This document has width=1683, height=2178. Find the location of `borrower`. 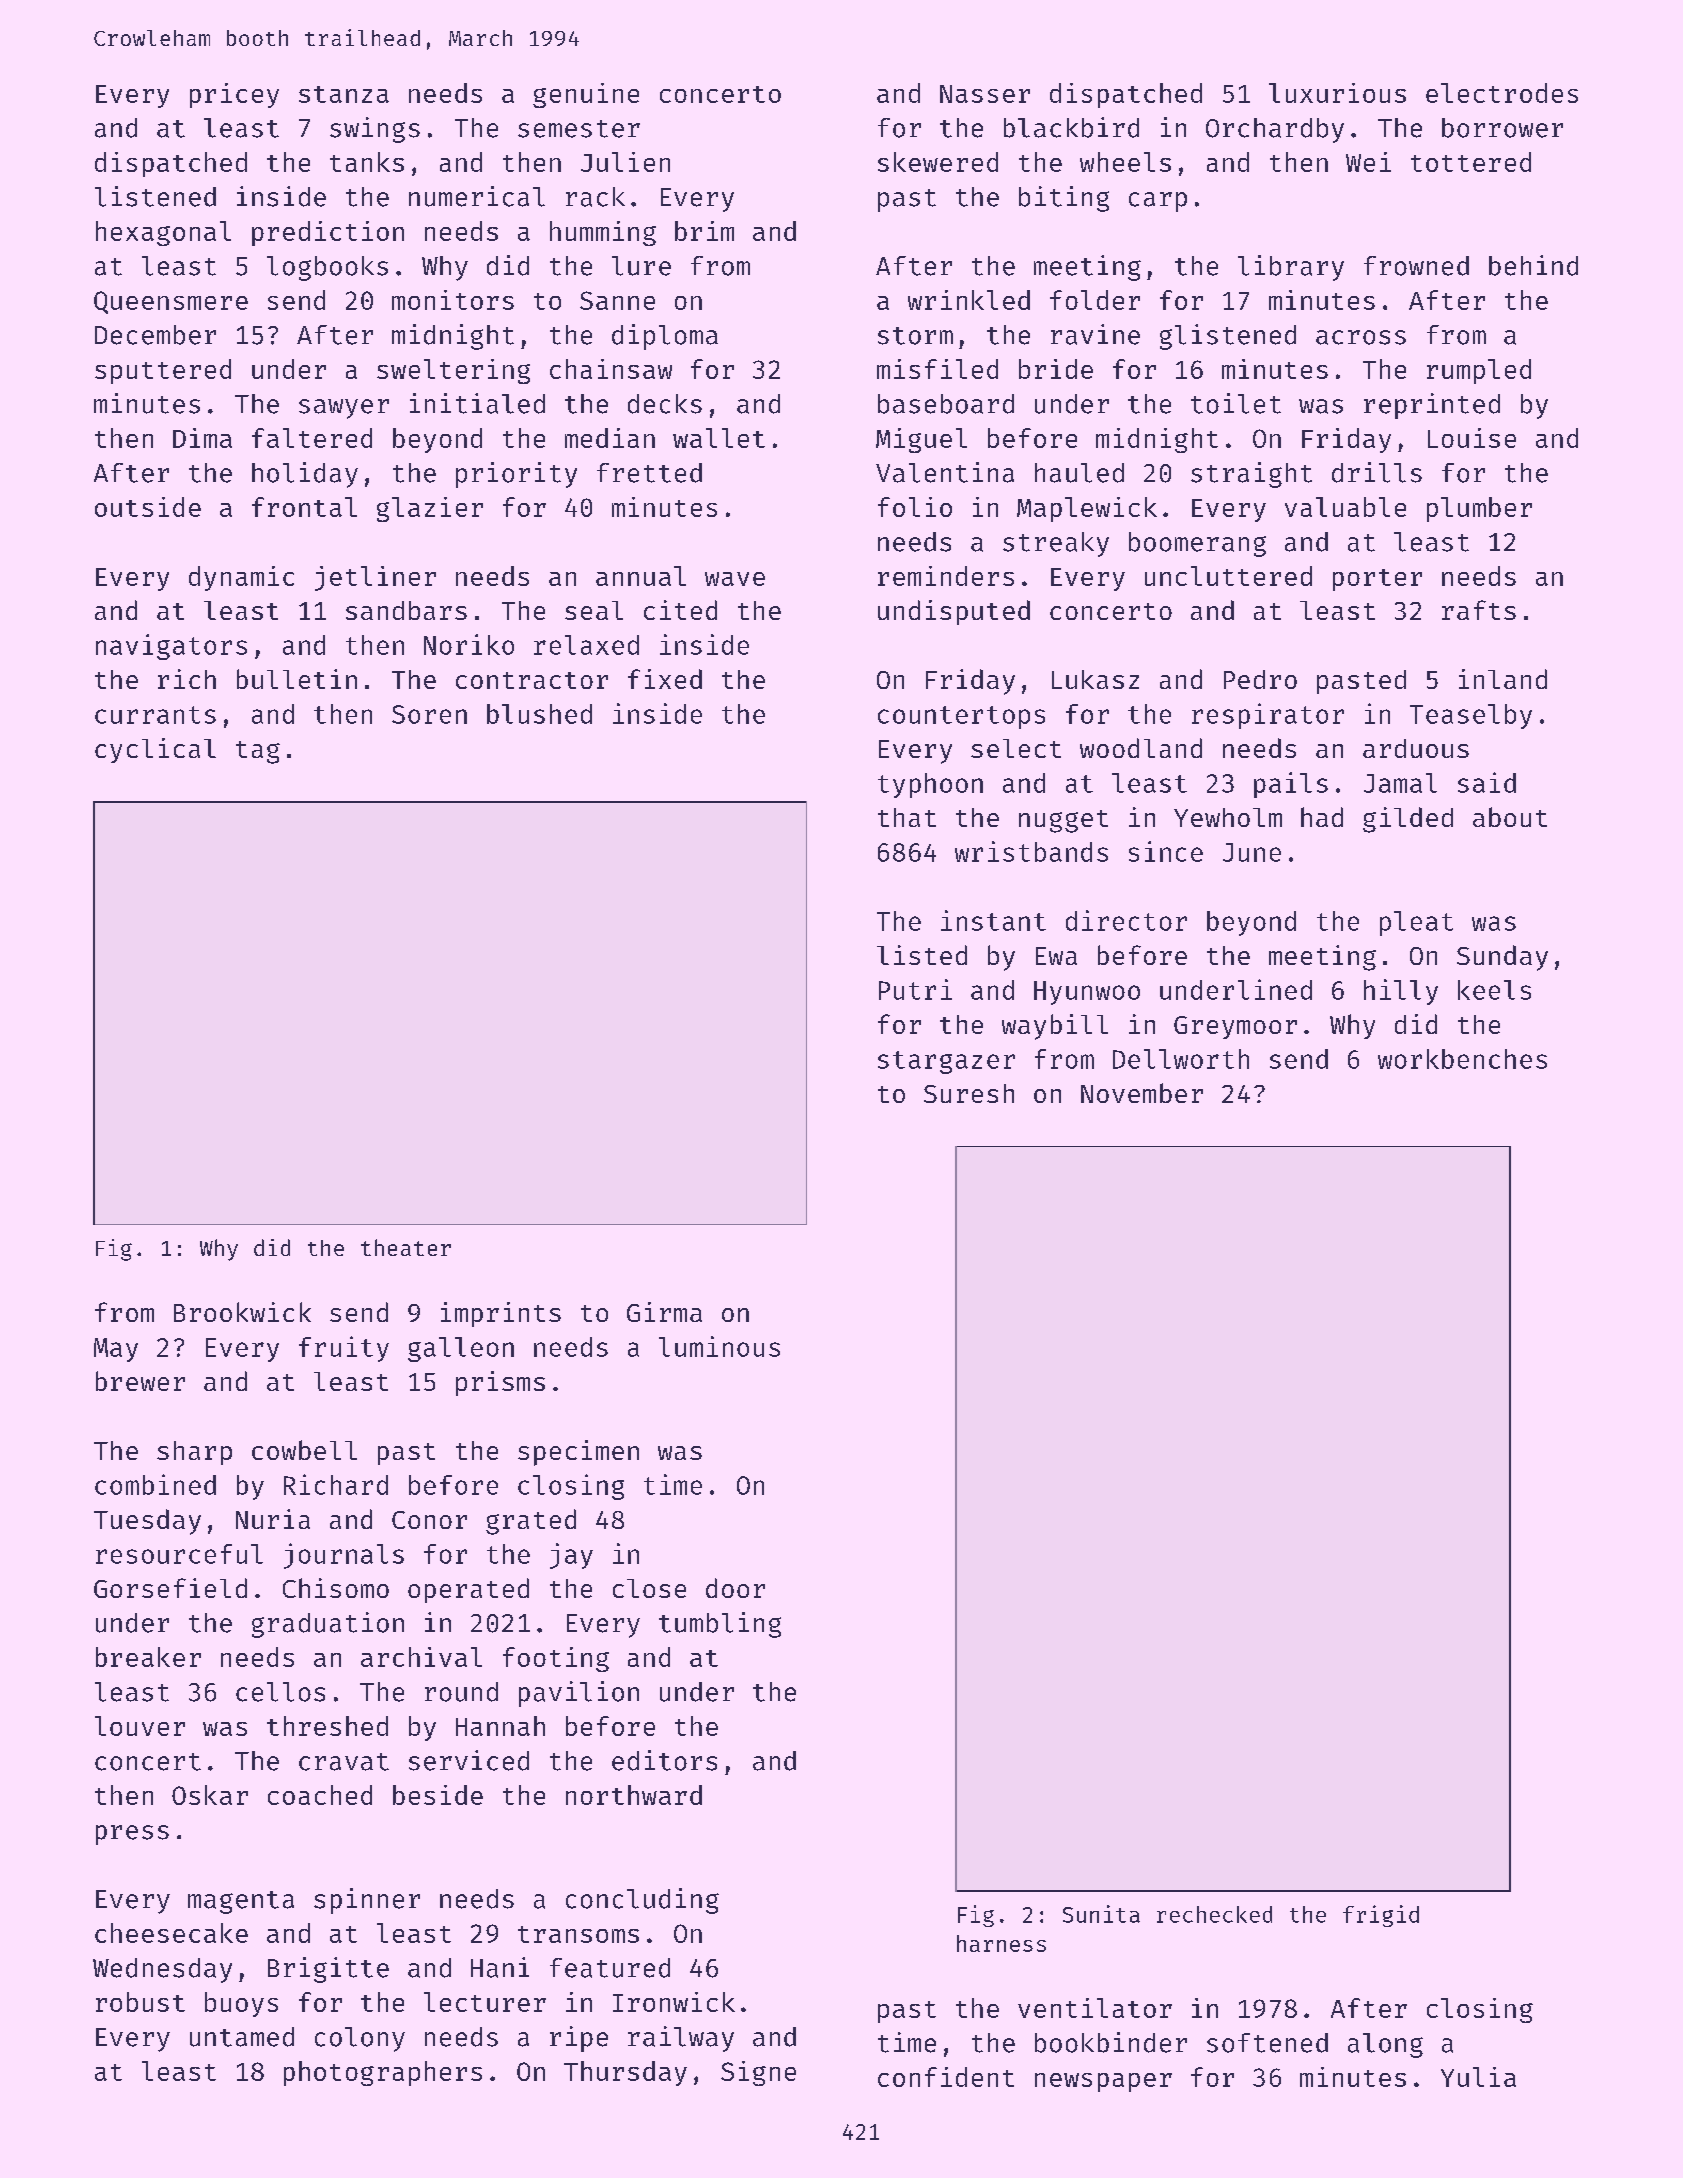

borrower is located at coordinates (1502, 128).
